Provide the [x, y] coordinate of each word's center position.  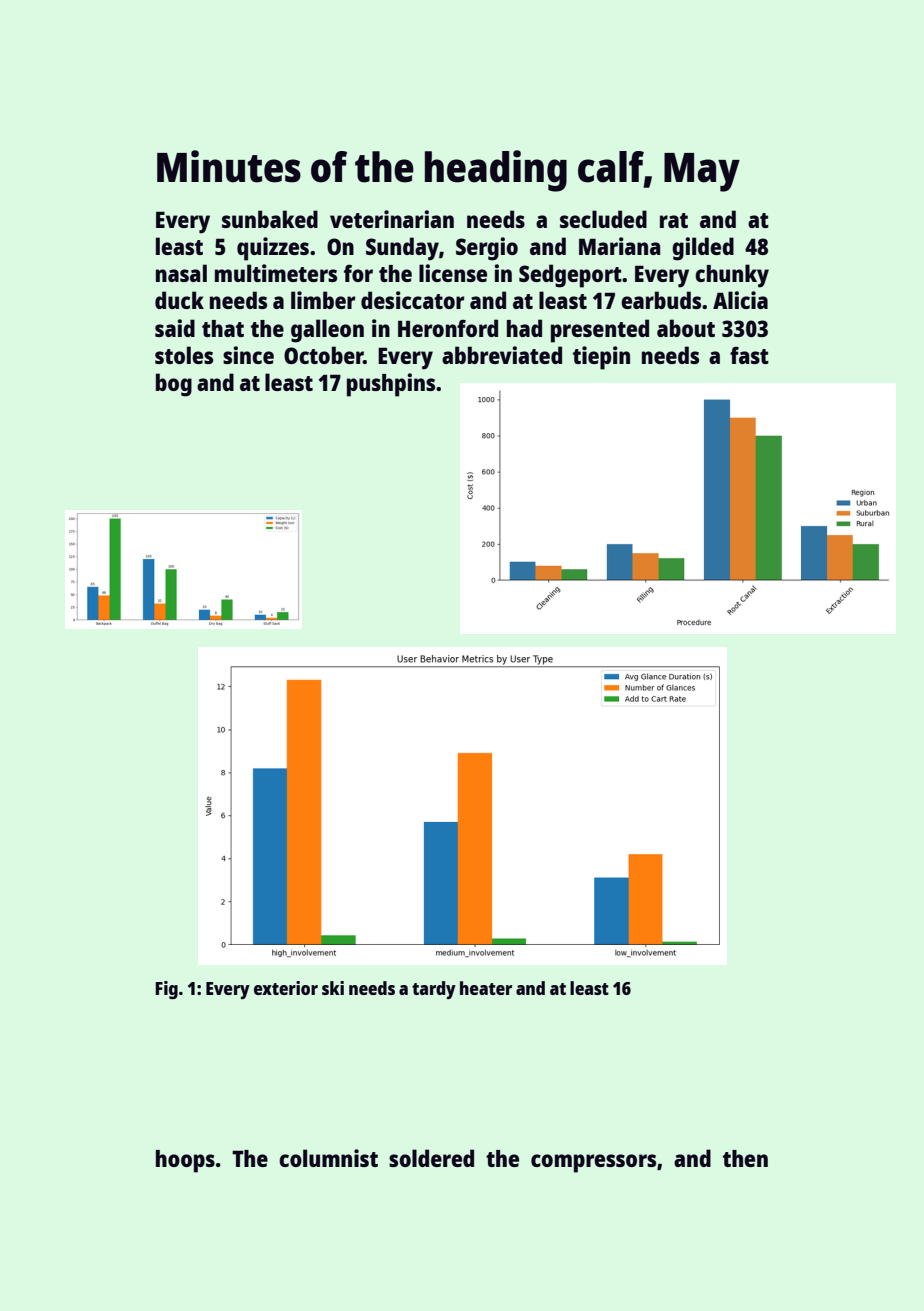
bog [174, 385]
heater [486, 988]
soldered [431, 1158]
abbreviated [502, 355]
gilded [703, 249]
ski [333, 988]
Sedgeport [570, 276]
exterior [286, 988]
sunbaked [270, 219]
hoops [185, 1161]
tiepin [601, 358]
